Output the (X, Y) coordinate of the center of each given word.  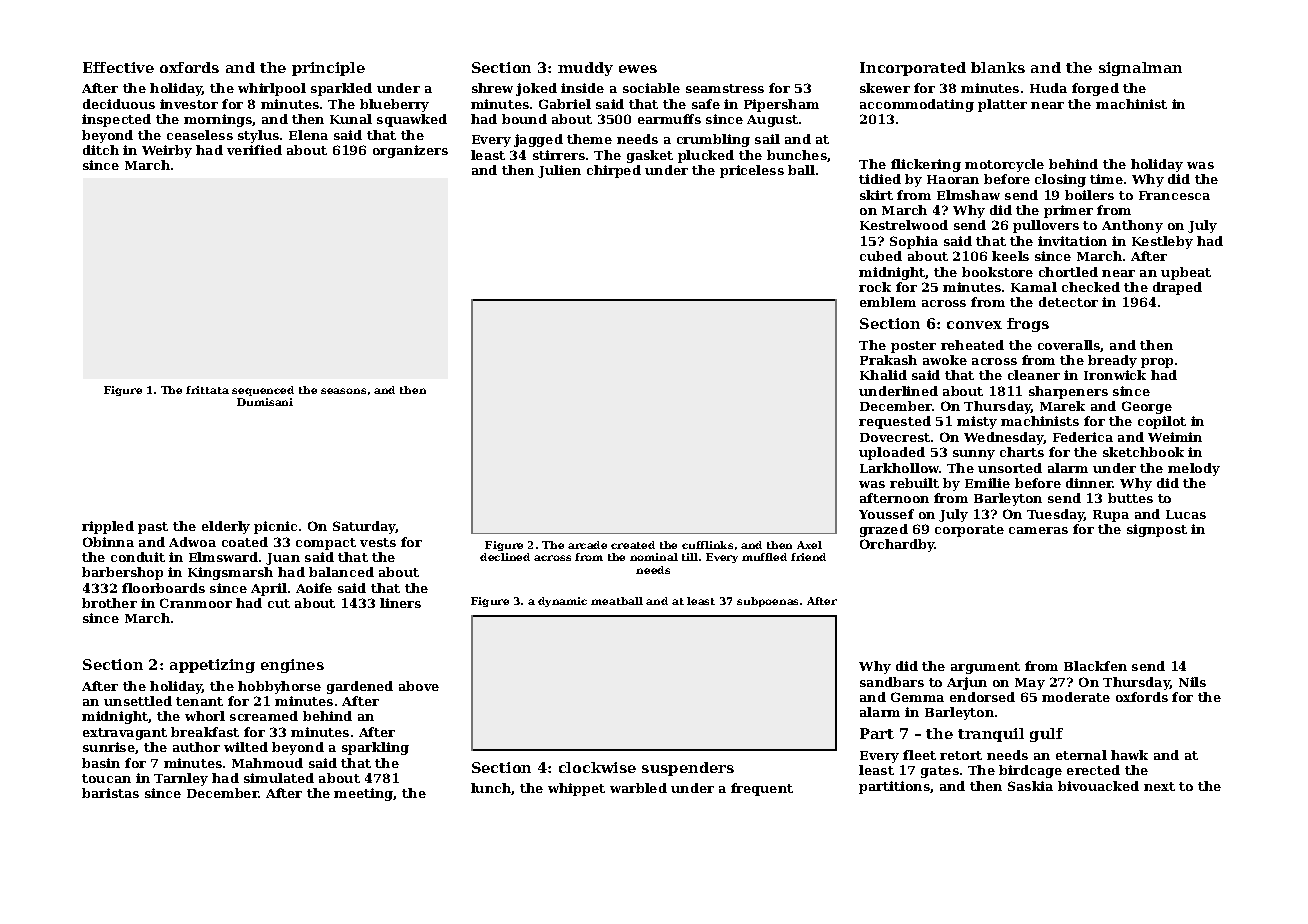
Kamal (1034, 287)
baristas (110, 793)
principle (328, 69)
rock (875, 287)
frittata (207, 390)
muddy (585, 69)
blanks (998, 67)
